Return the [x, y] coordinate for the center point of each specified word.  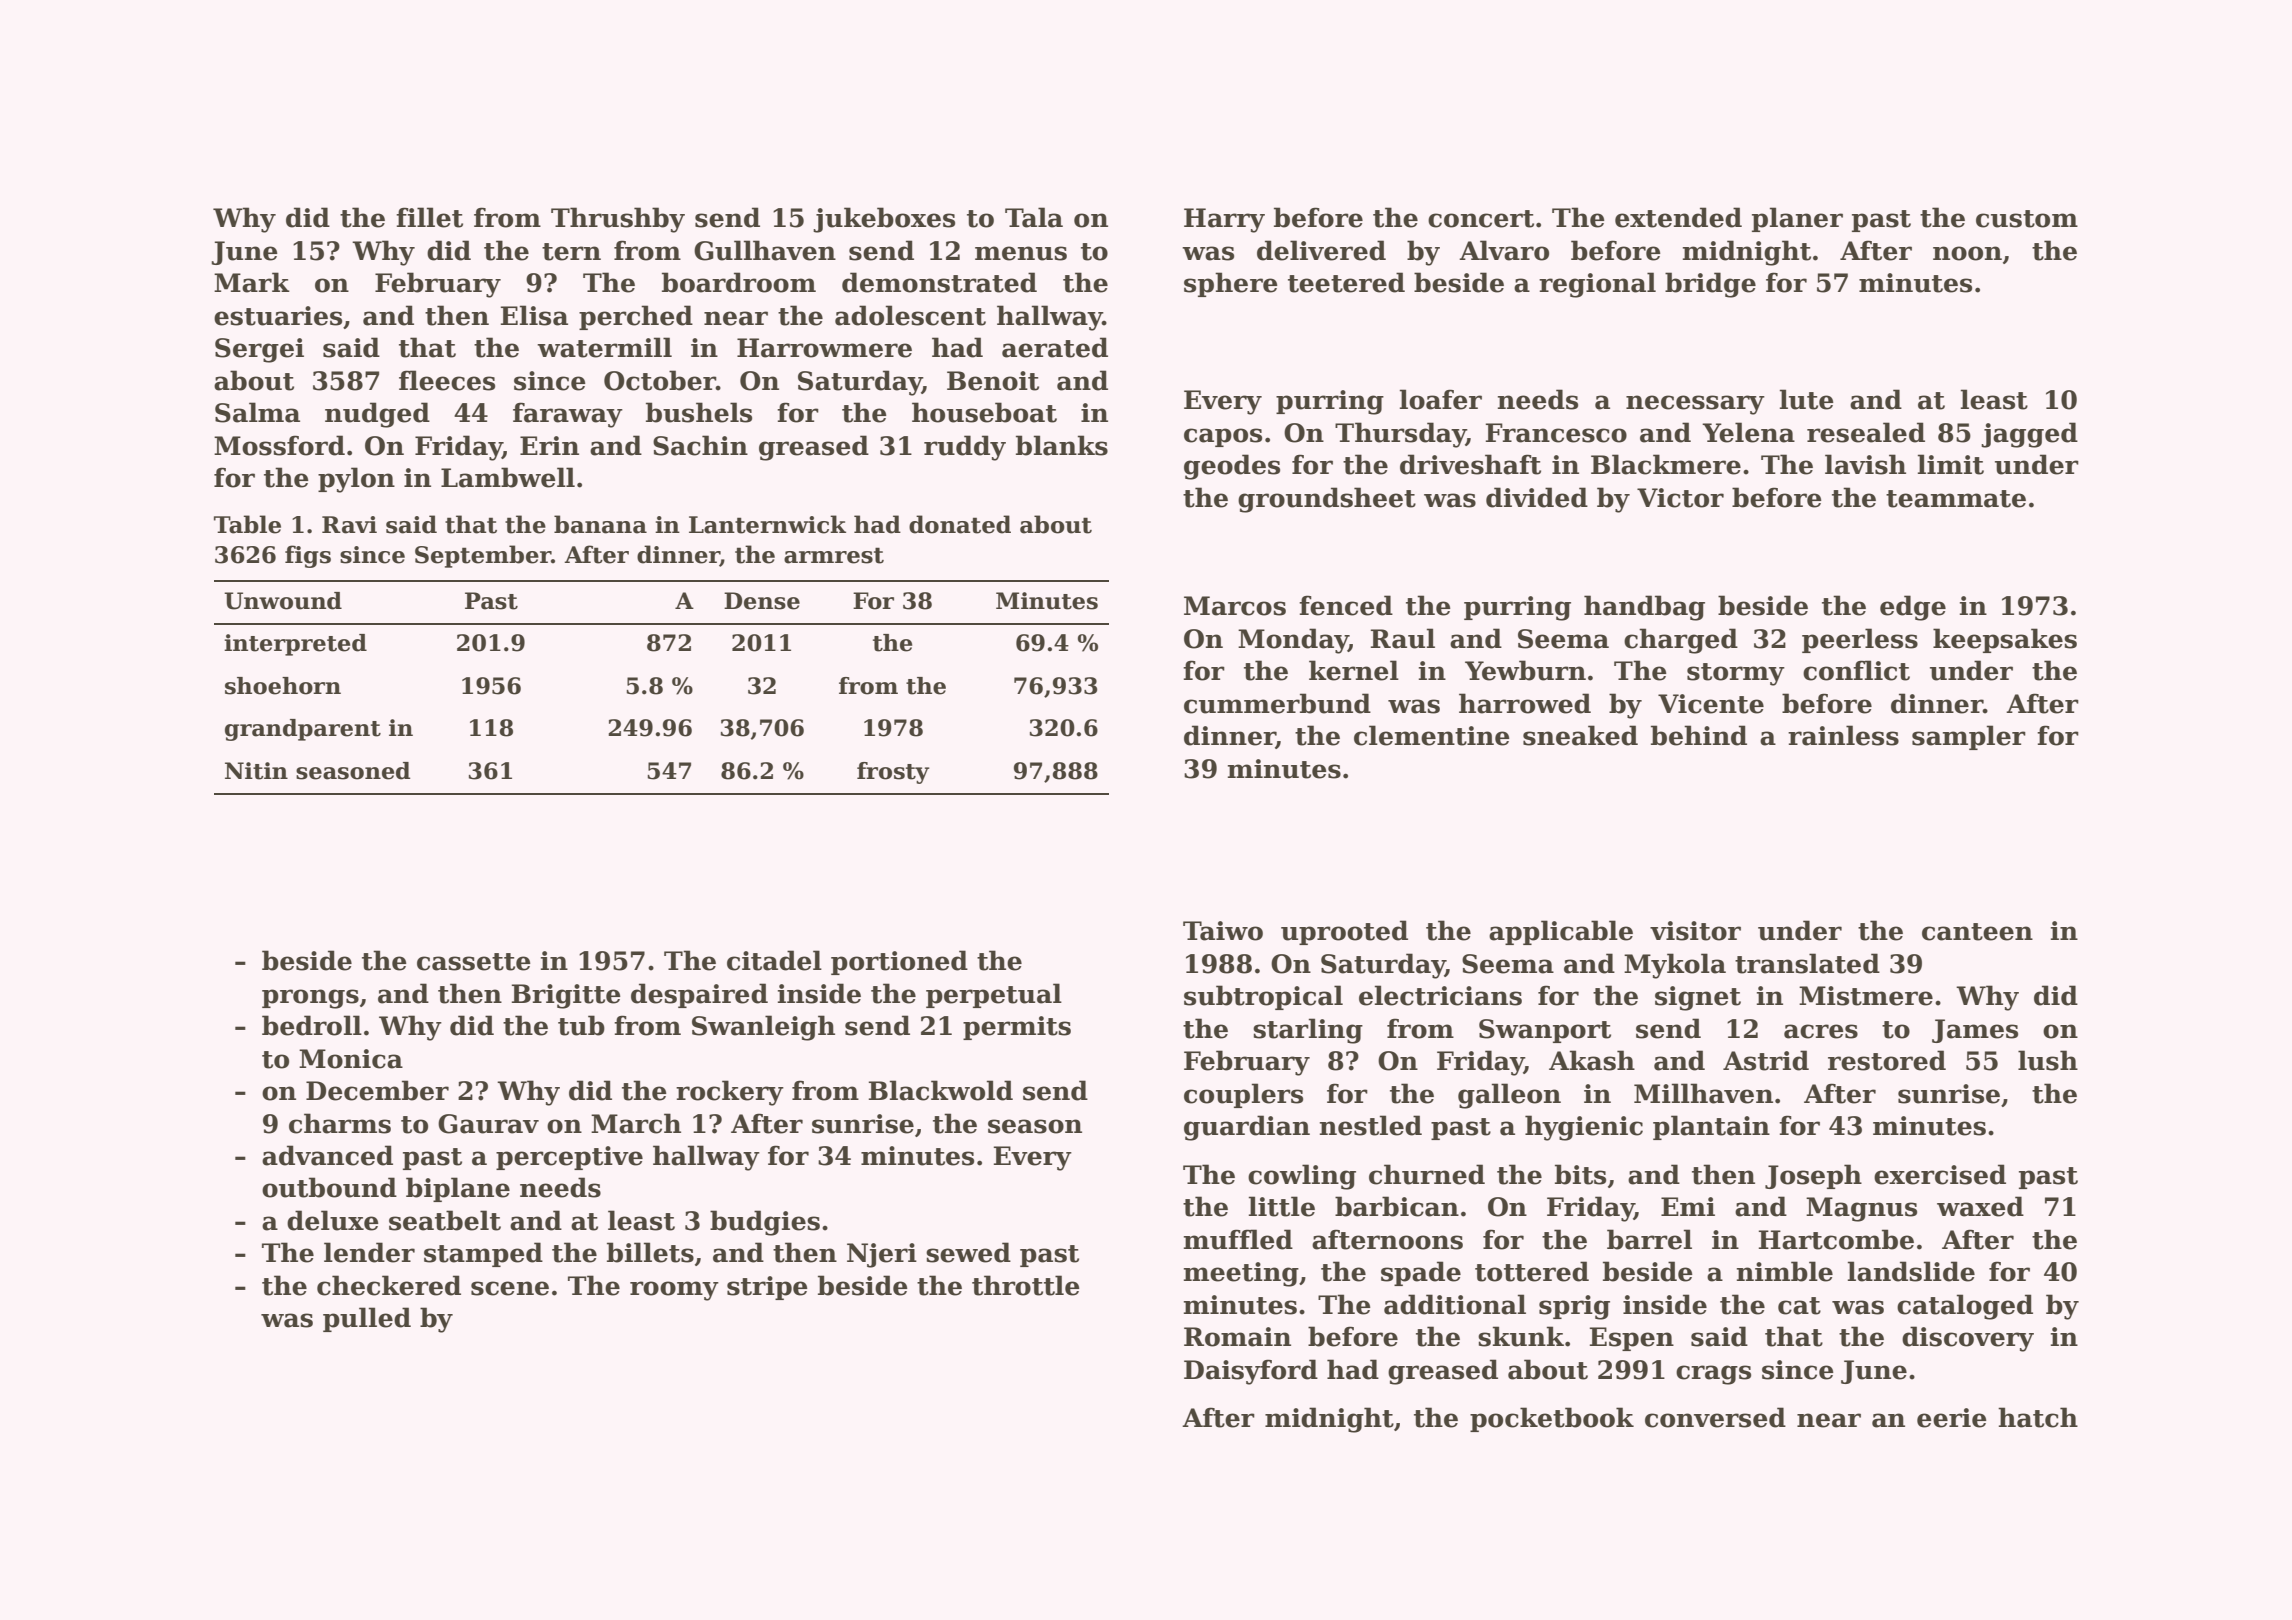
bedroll [312, 1025]
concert [1481, 219]
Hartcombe [1836, 1239]
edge [1913, 608]
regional [1597, 285]
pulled [367, 1319]
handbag [1644, 608]
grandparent [303, 730]
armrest [834, 555]
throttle [1026, 1285]
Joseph [1813, 1176]
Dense [762, 601]
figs [308, 556]
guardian [1247, 1128]
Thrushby [618, 220]
